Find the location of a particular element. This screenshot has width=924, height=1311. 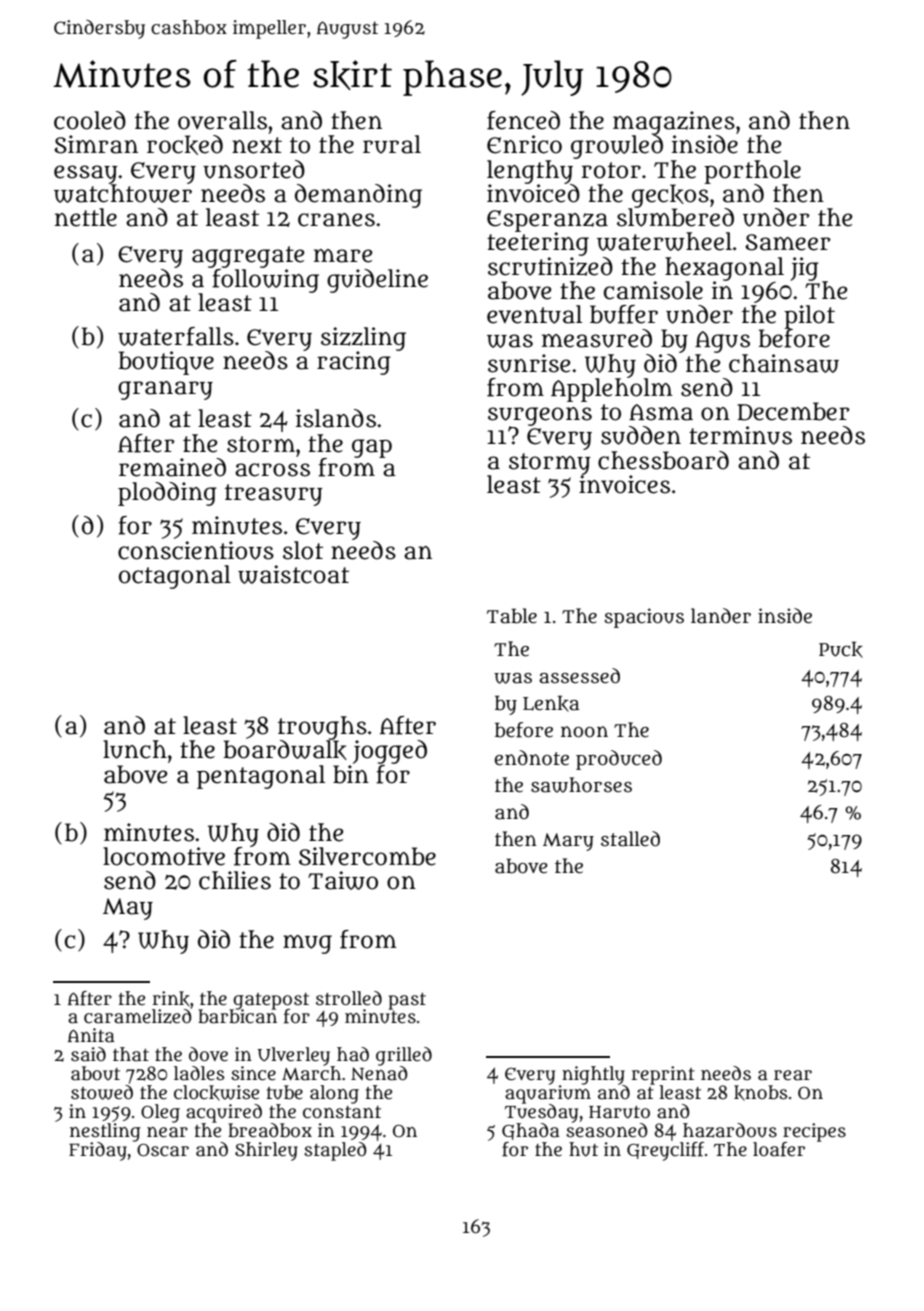

nightly is located at coordinates (593, 1075).
